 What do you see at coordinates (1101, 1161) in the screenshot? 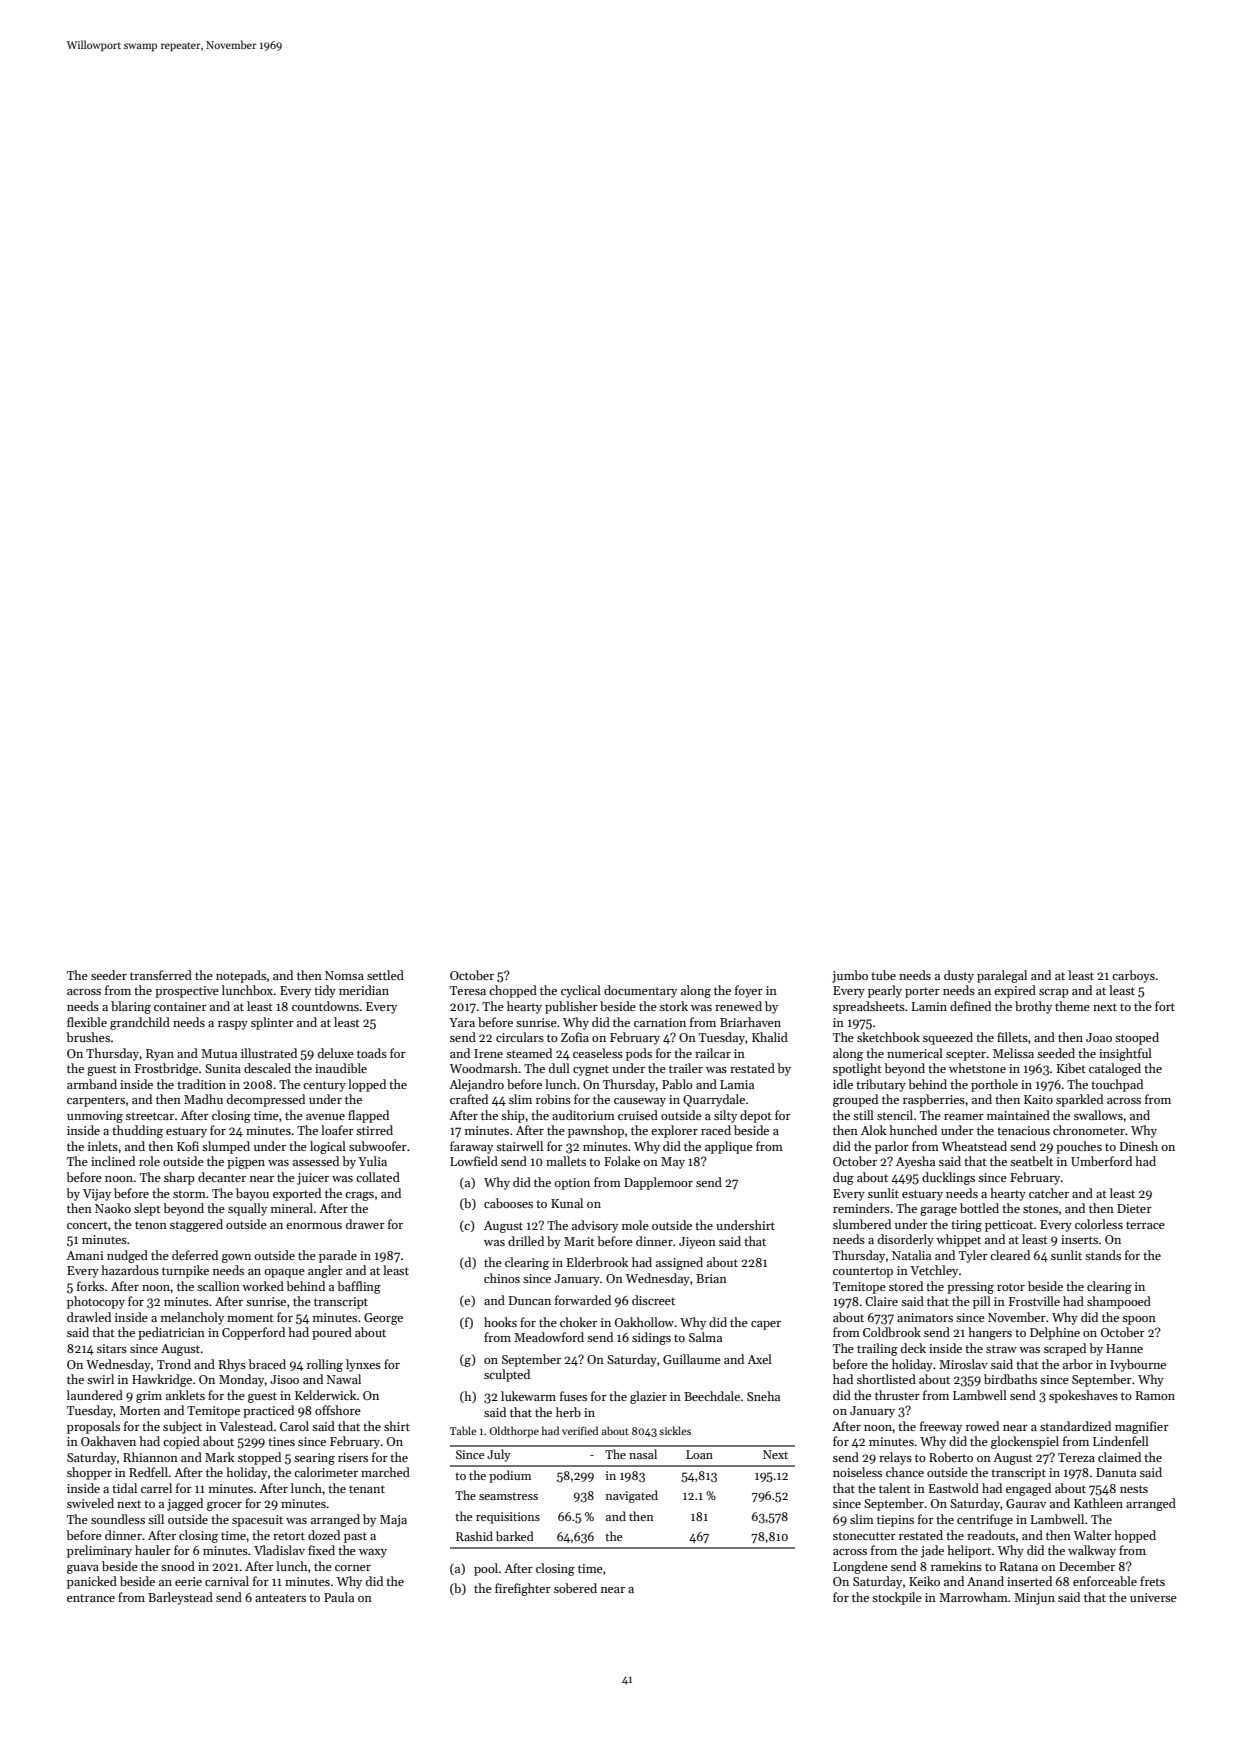
I see `Umberford` at bounding box center [1101, 1161].
